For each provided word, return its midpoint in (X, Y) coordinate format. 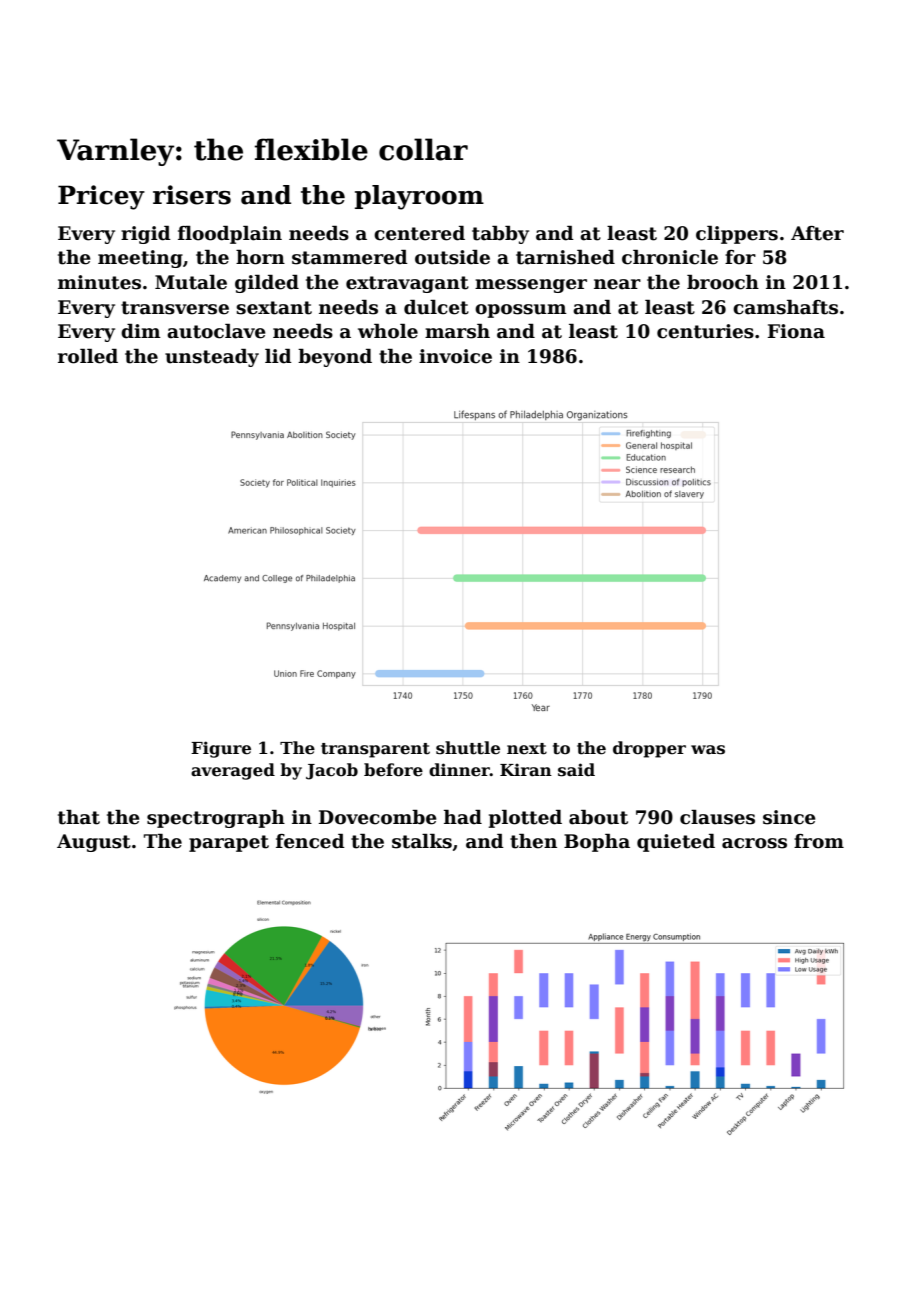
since (789, 817)
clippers (737, 235)
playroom (419, 197)
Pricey (101, 197)
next (527, 749)
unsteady (212, 358)
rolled (88, 356)
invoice (455, 356)
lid (278, 356)
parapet (229, 843)
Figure (221, 749)
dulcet (436, 307)
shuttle (468, 748)
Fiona (796, 331)
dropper (649, 749)
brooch (723, 282)
